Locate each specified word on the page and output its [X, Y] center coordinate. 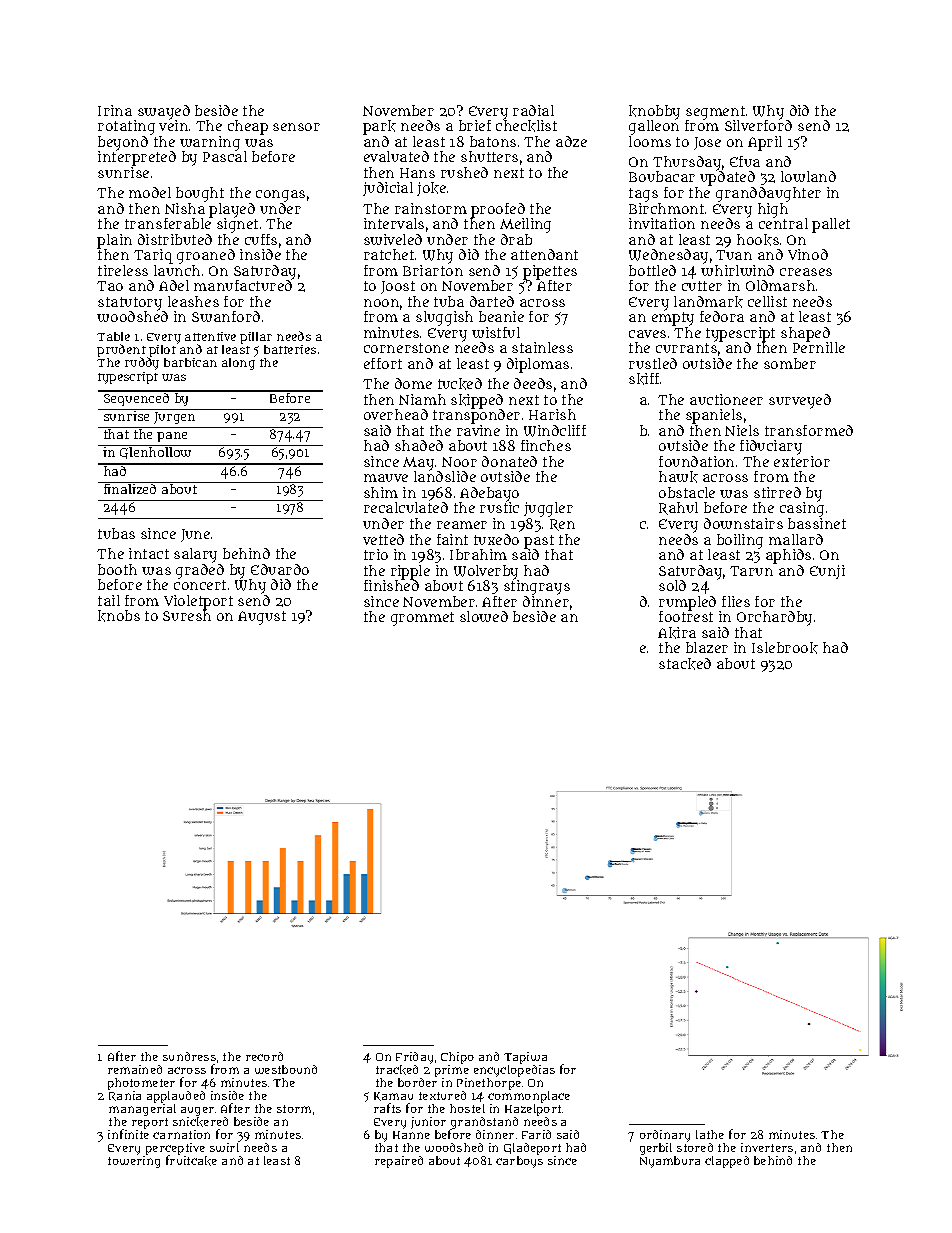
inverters [767, 1147]
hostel [467, 1108]
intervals [394, 223]
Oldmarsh [780, 285]
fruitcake [191, 1161]
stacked [685, 664]
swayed [164, 112]
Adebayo [489, 494]
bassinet [817, 523]
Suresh [187, 615]
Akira [677, 633]
